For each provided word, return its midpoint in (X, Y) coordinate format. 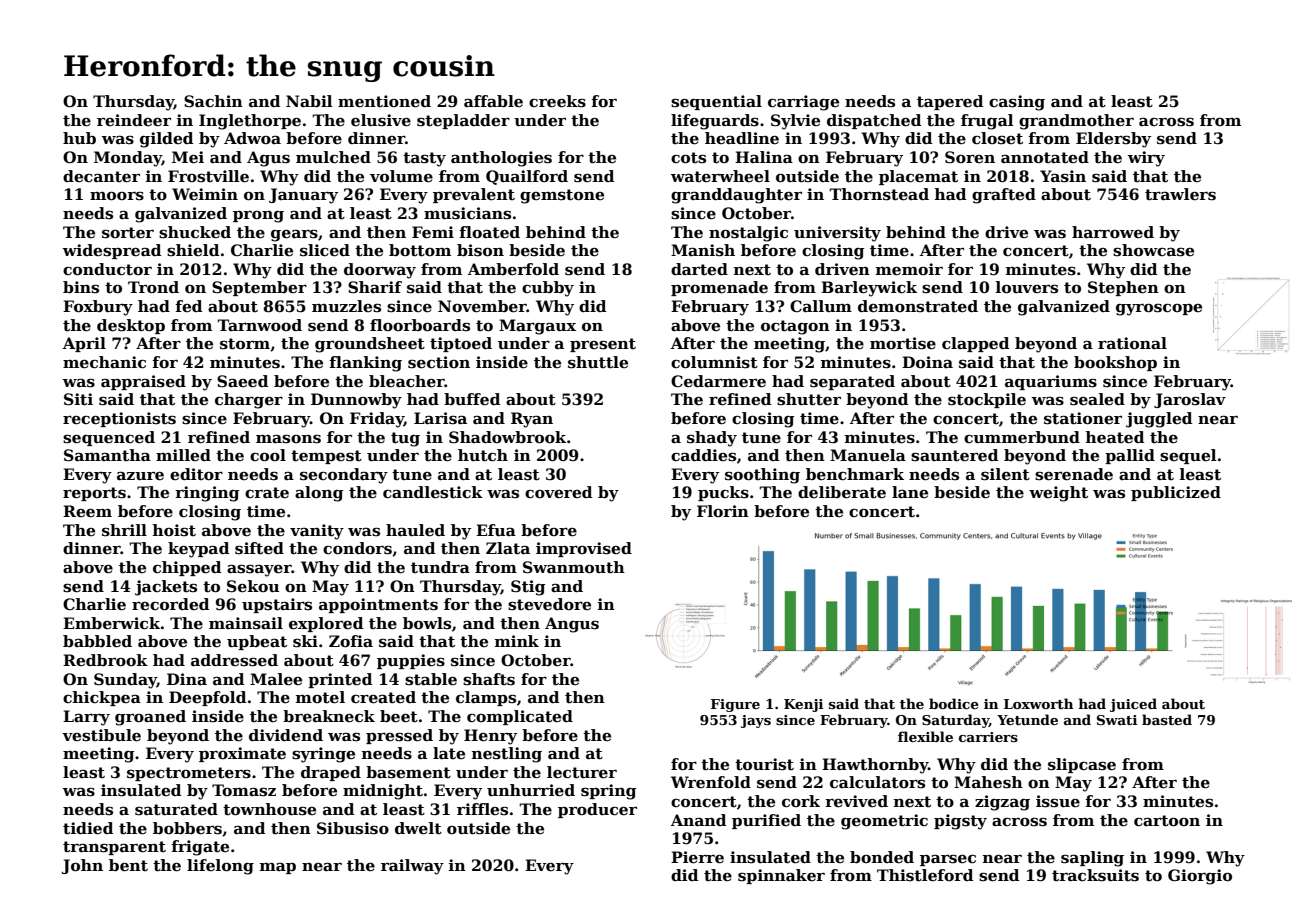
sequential (716, 102)
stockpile (987, 400)
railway (412, 867)
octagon (795, 327)
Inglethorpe (250, 122)
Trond (153, 287)
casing (1017, 103)
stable (431, 679)
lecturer (582, 772)
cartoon (1167, 821)
